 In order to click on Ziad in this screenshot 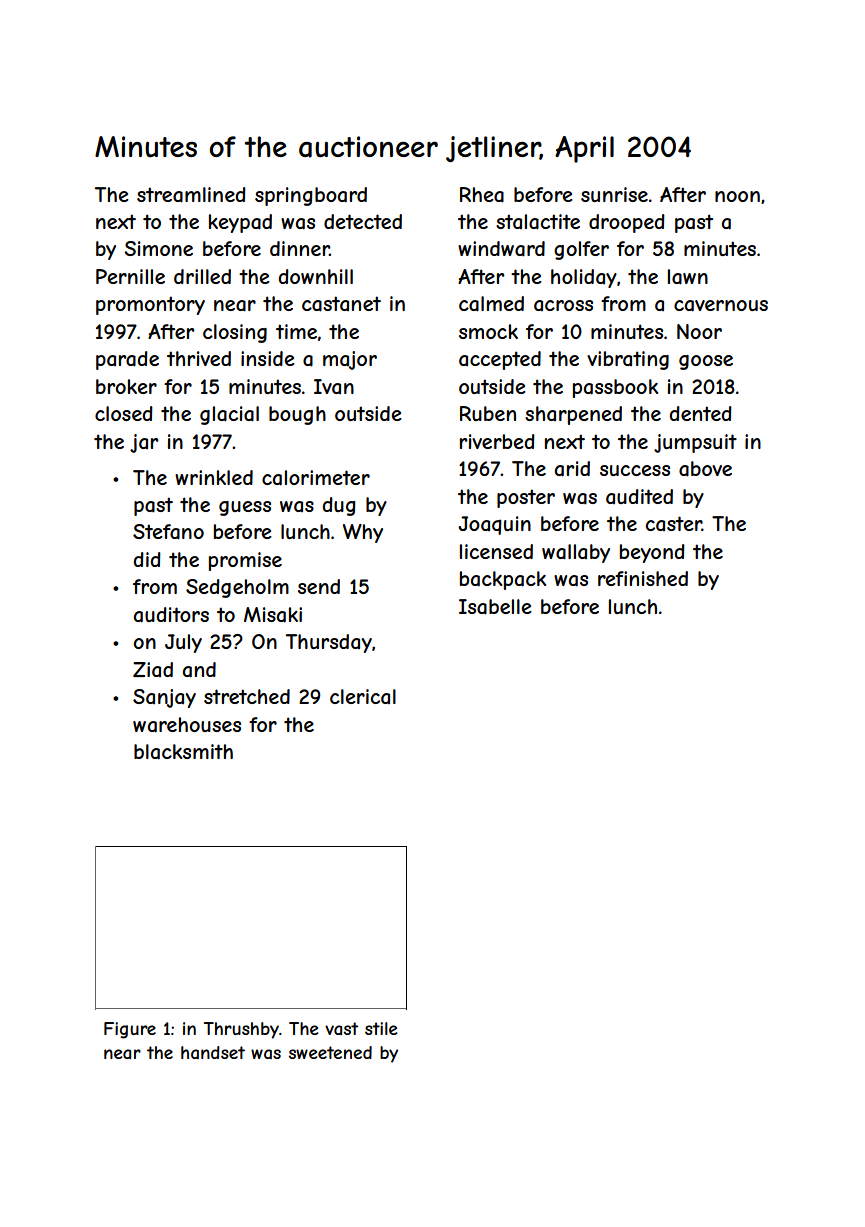, I will do `click(153, 669)`.
